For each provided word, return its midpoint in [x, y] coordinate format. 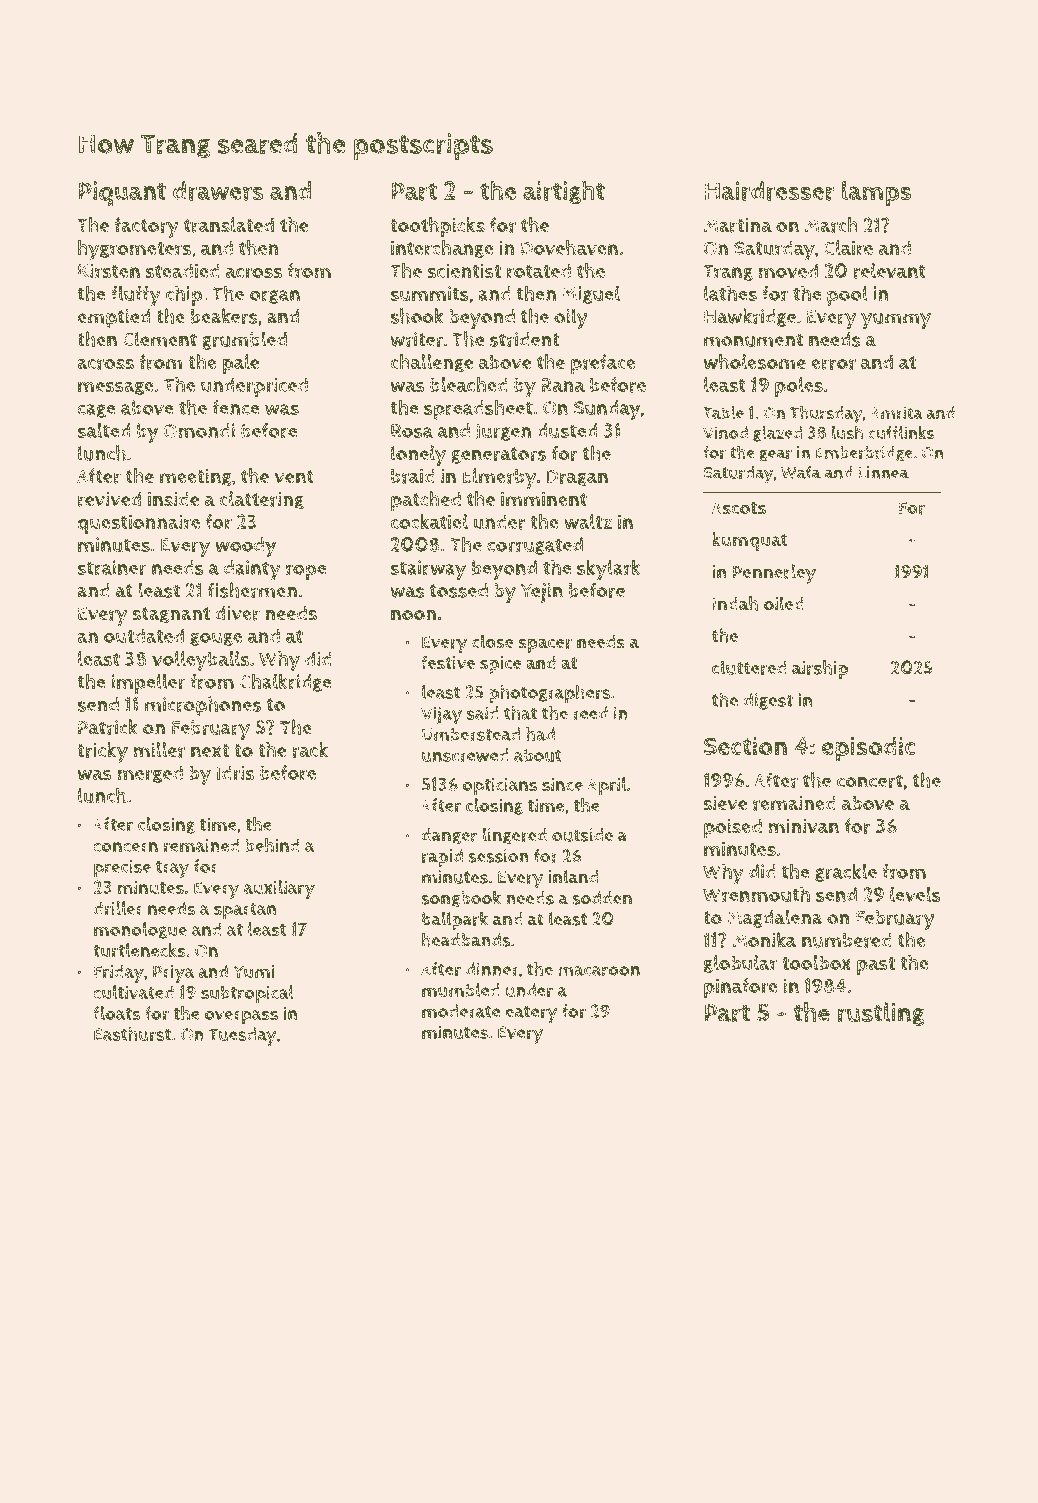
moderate [461, 1011]
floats [116, 1013]
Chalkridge [285, 682]
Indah [735, 603]
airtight [564, 192]
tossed [459, 590]
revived [109, 499]
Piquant [122, 194]
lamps [876, 193]
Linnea [883, 472]
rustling [881, 1014]
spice [500, 665]
